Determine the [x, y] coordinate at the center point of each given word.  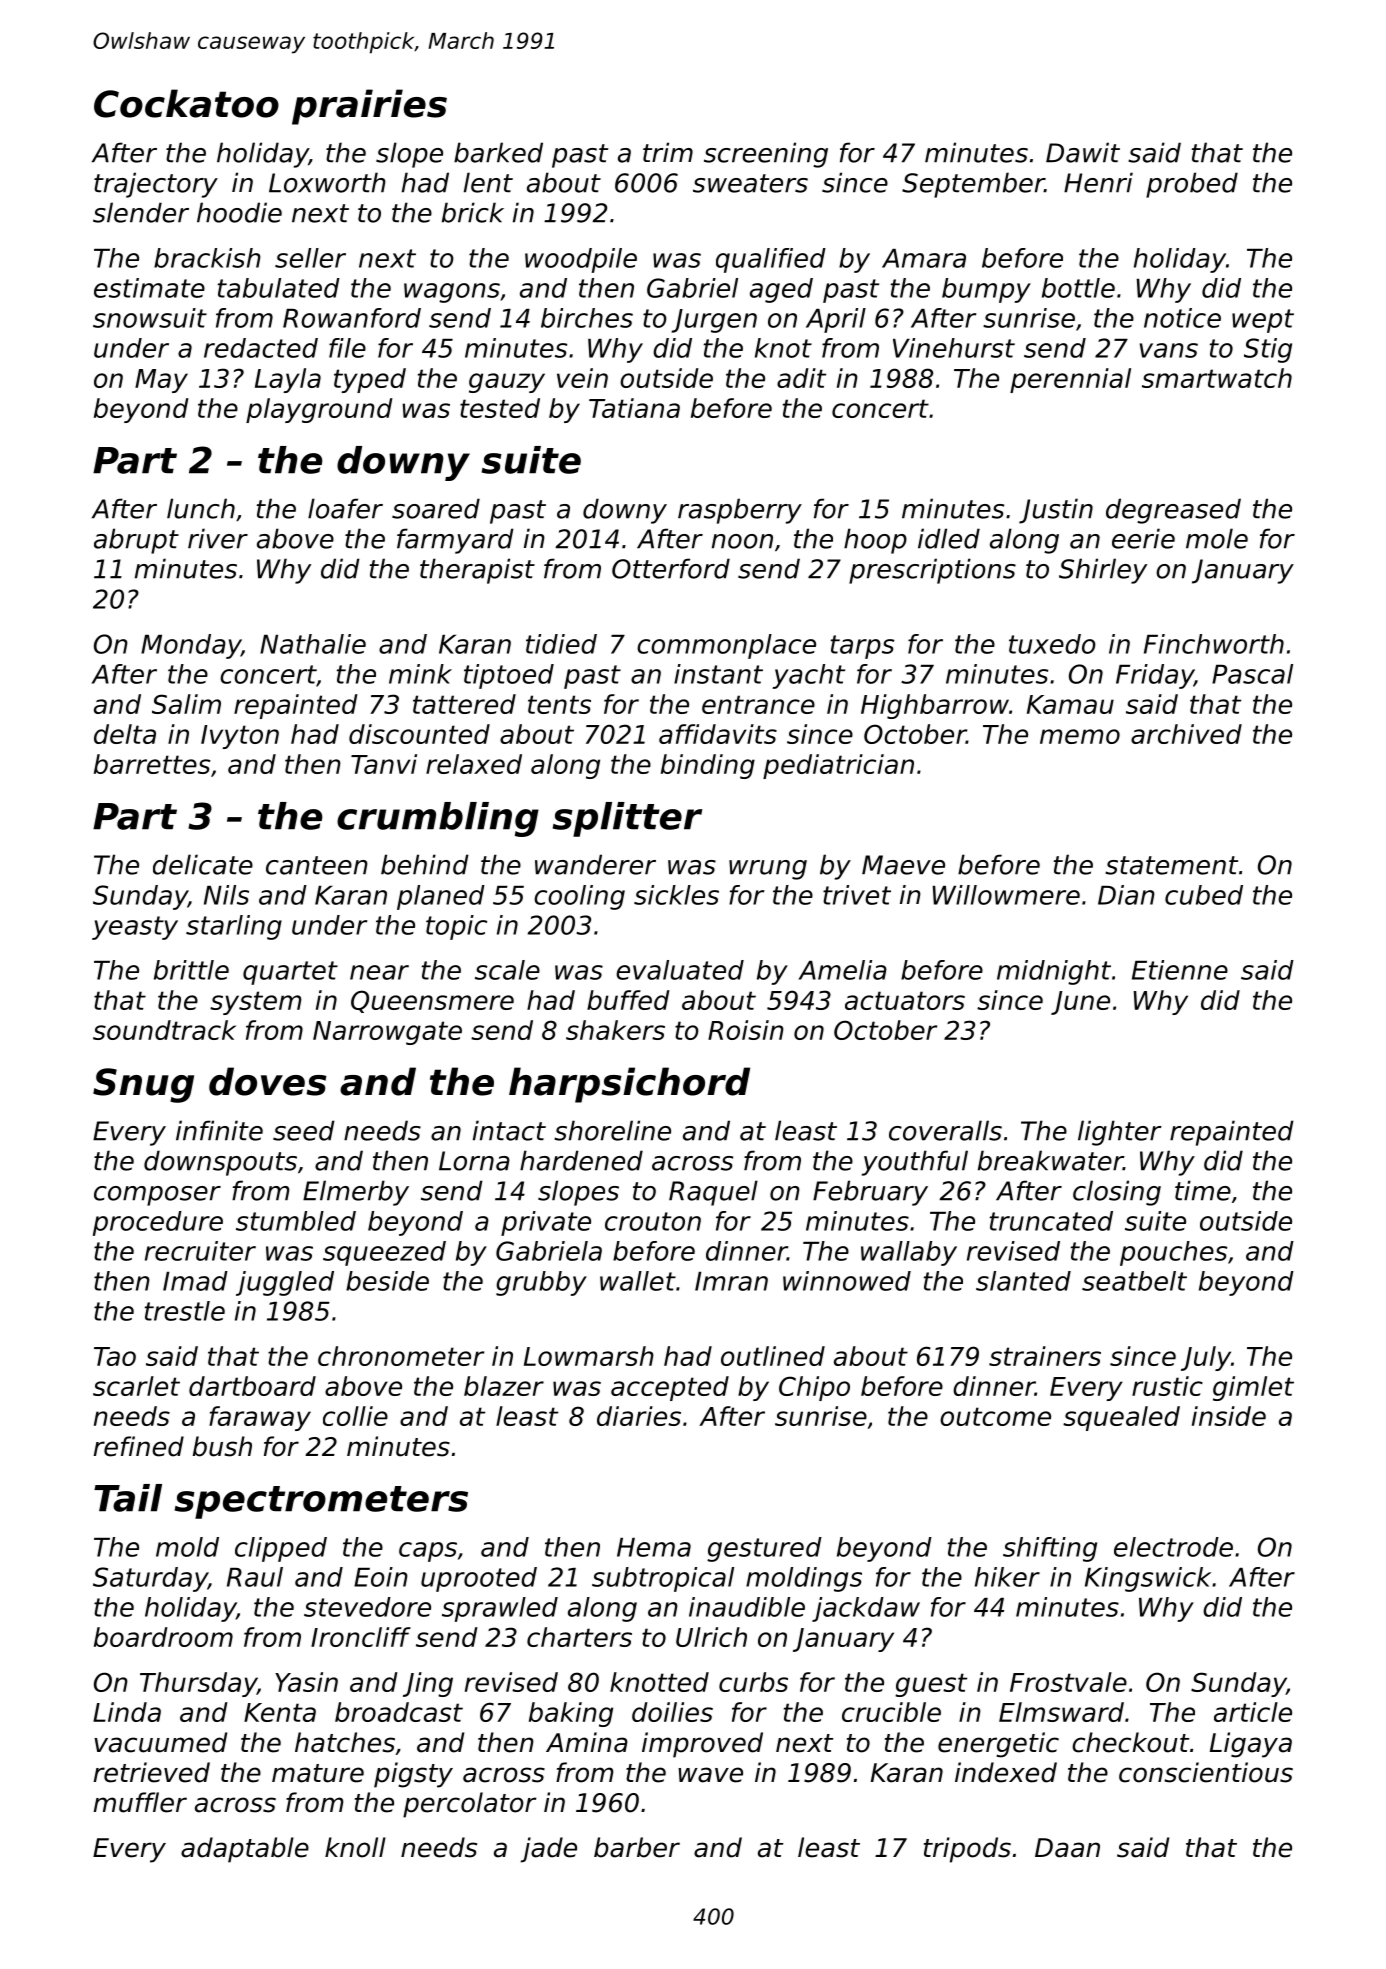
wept [1263, 321]
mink [420, 674]
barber [637, 1847]
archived [1186, 734]
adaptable [245, 1850]
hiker [1007, 1577]
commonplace [726, 646]
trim [668, 152]
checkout [1131, 1742]
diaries [639, 1416]
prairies [369, 107]
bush [222, 1446]
